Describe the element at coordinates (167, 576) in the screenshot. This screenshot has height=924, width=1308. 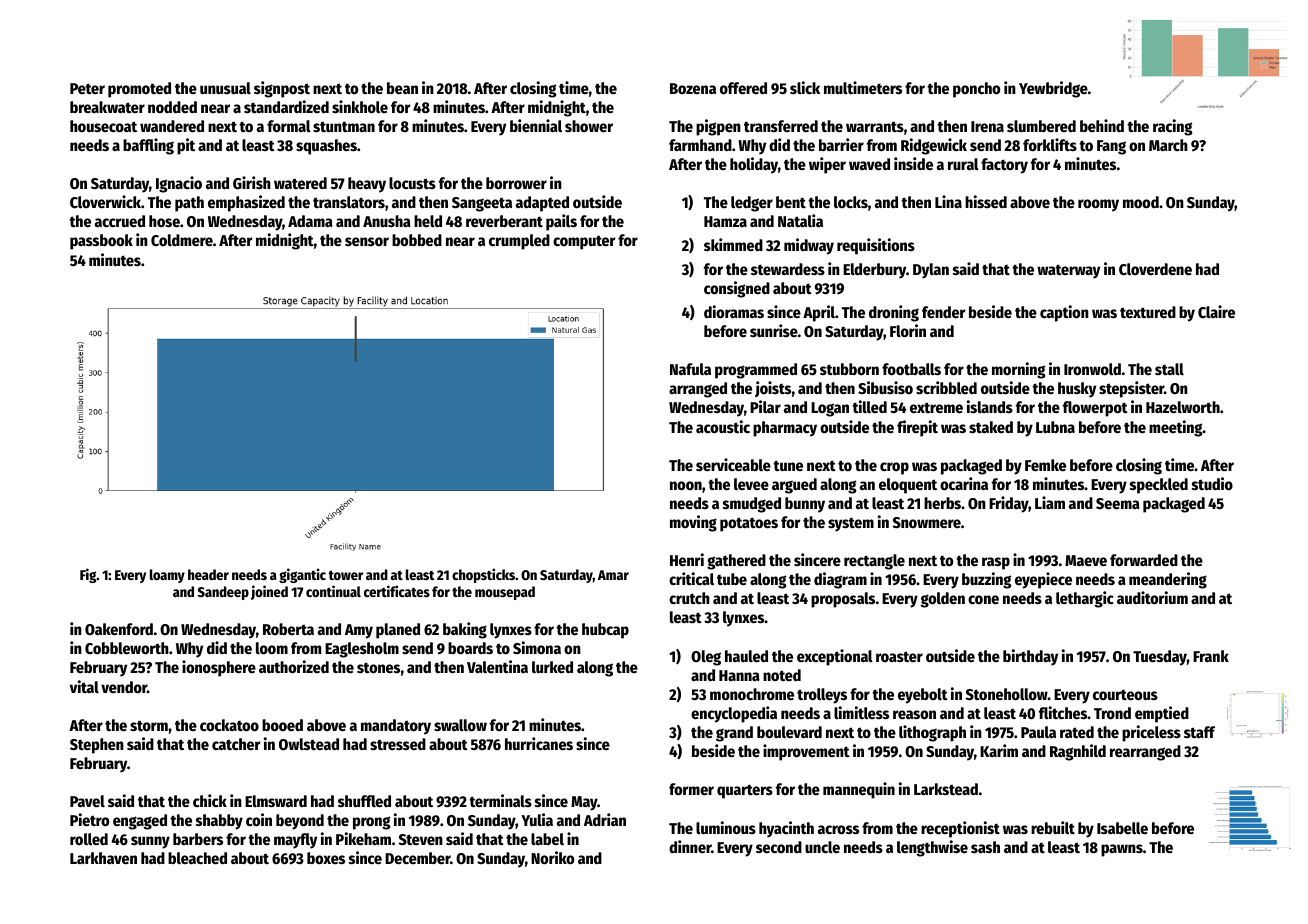
I see `loamy` at that location.
